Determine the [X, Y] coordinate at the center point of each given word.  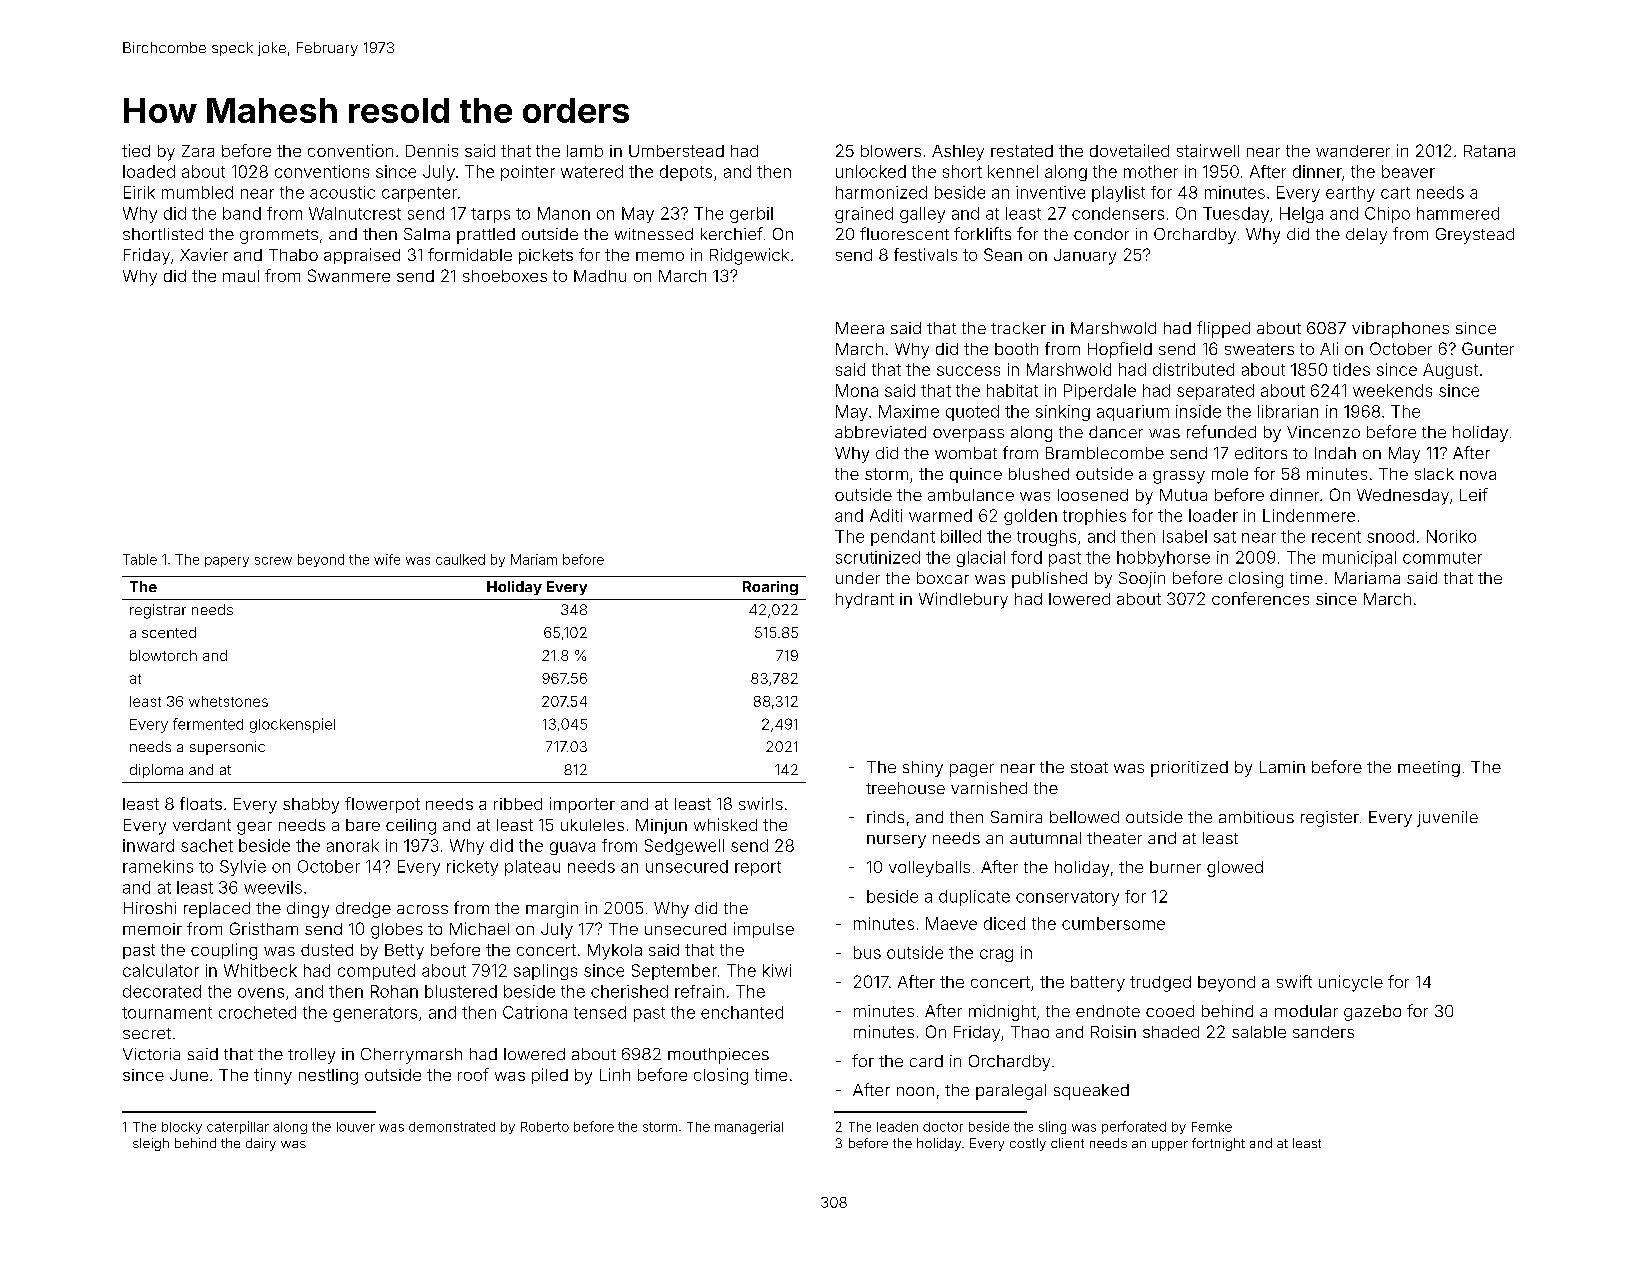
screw [273, 561]
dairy [261, 1144]
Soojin [1142, 580]
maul [241, 276]
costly [1028, 1144]
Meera [860, 328]
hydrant [865, 601]
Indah [1335, 453]
